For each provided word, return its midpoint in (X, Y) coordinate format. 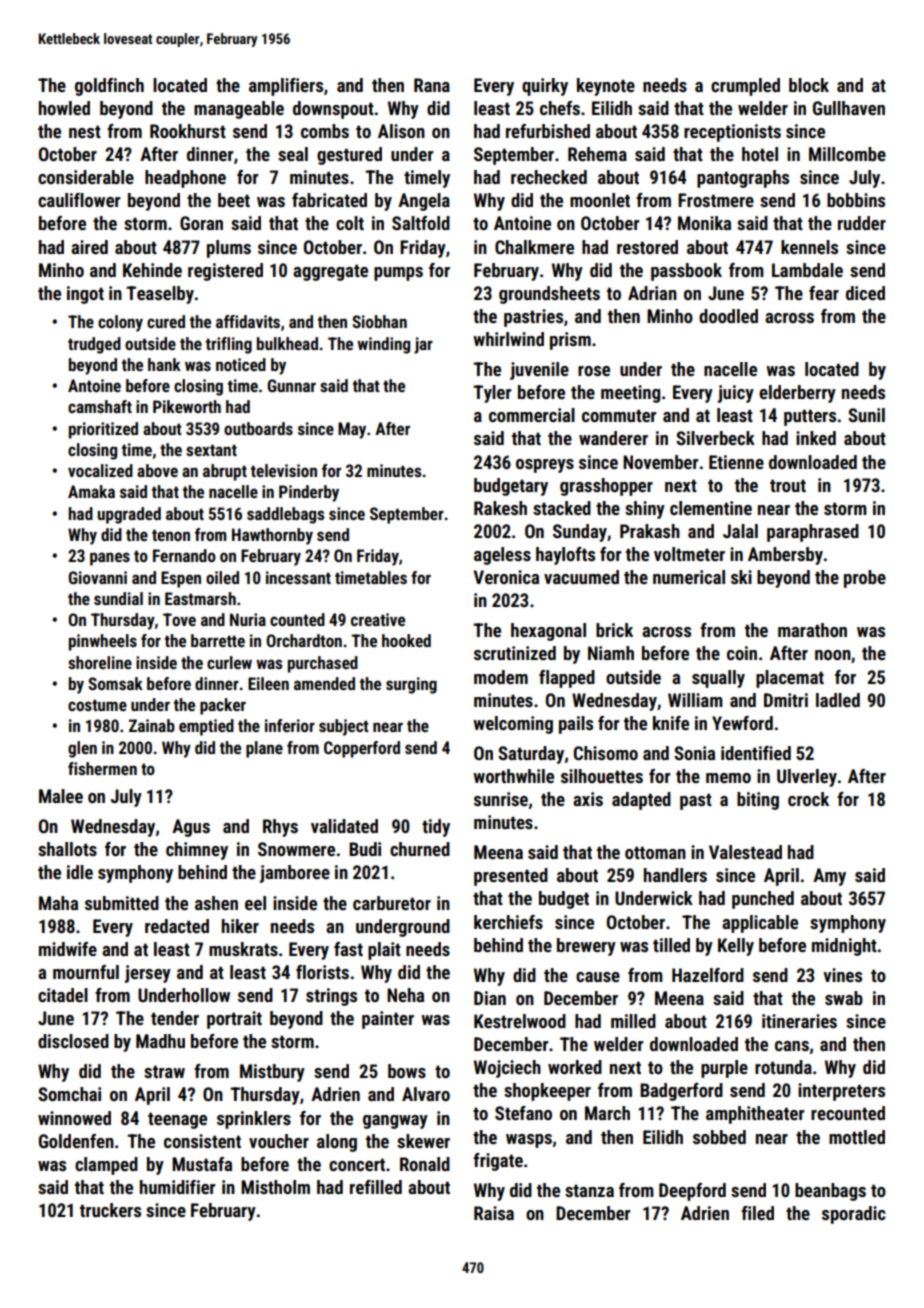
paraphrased (813, 533)
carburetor (392, 903)
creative (378, 619)
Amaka (91, 491)
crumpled (745, 87)
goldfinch (109, 87)
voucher (279, 1141)
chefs (560, 108)
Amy (829, 877)
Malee (61, 796)
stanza (589, 1190)
